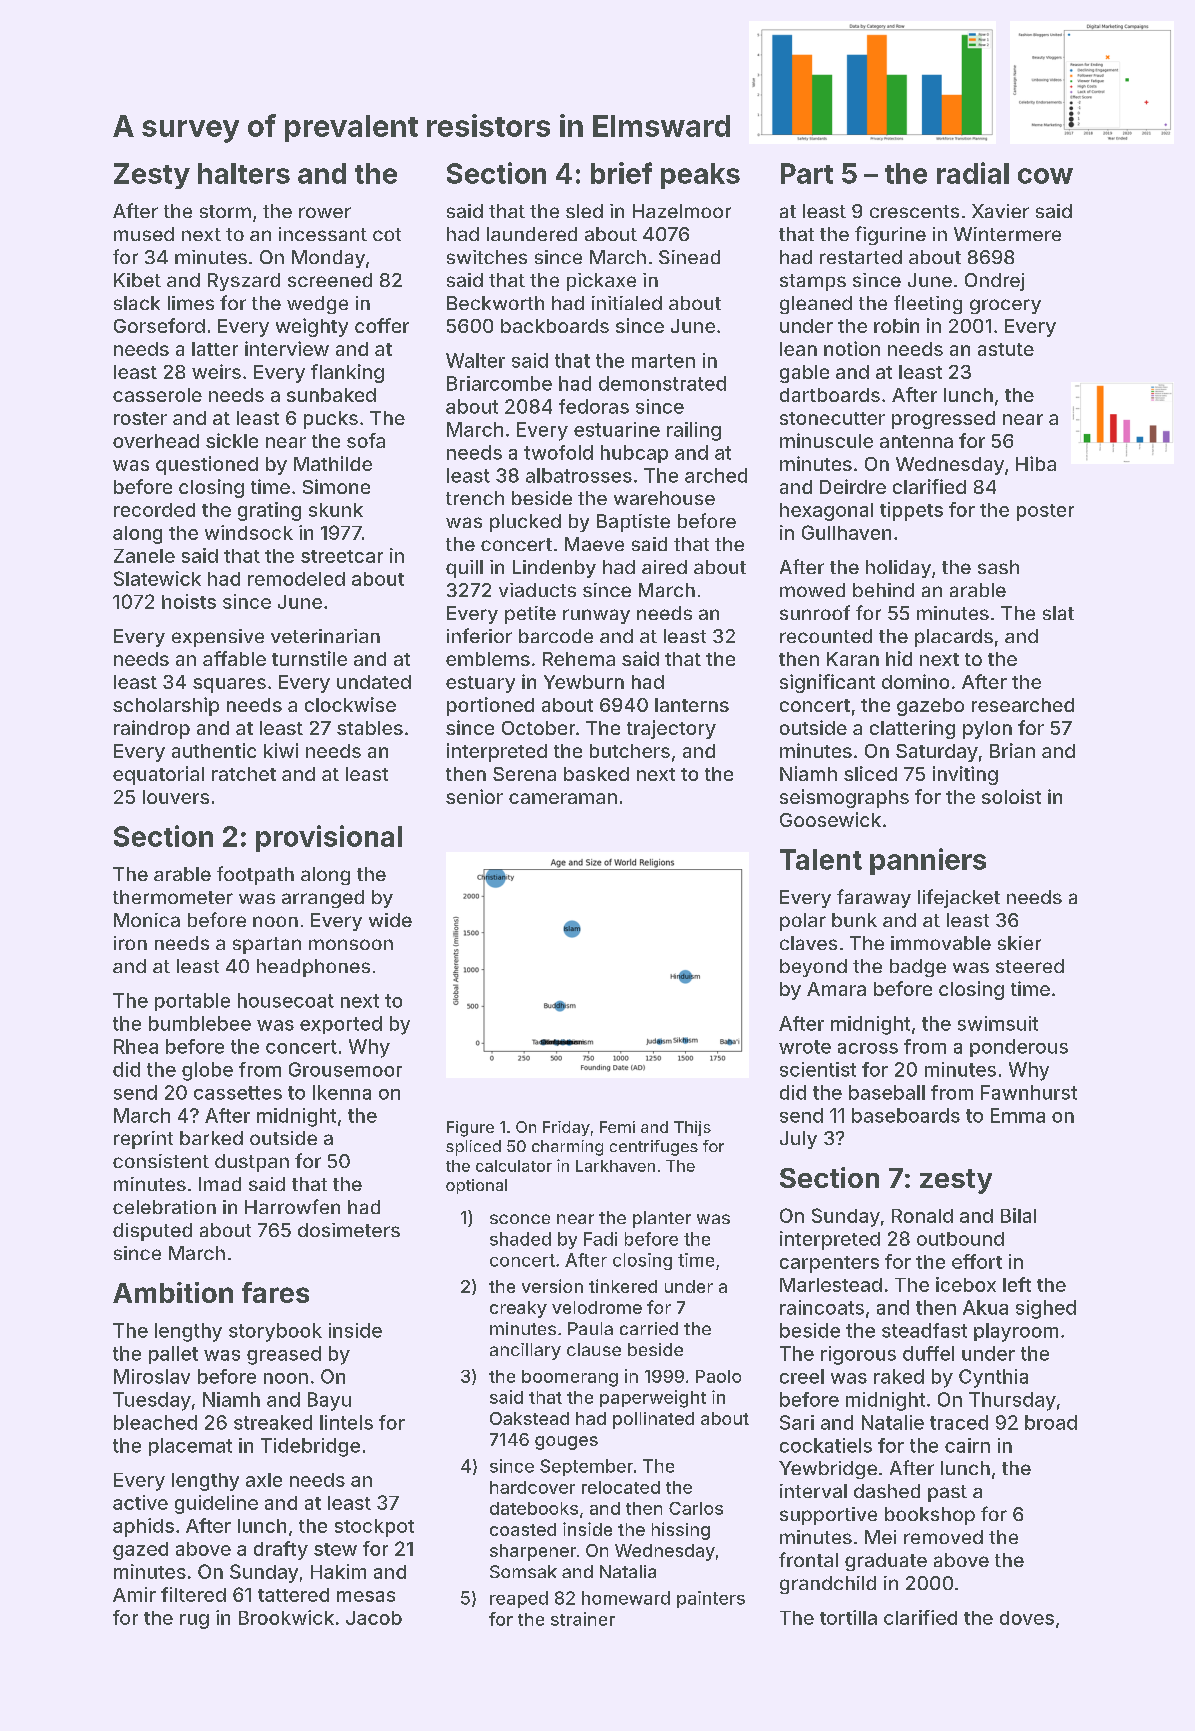 This screenshot has width=1195, height=1731. Describe the element at coordinates (1029, 1092) in the screenshot. I see `Fawnhurst` at that location.
